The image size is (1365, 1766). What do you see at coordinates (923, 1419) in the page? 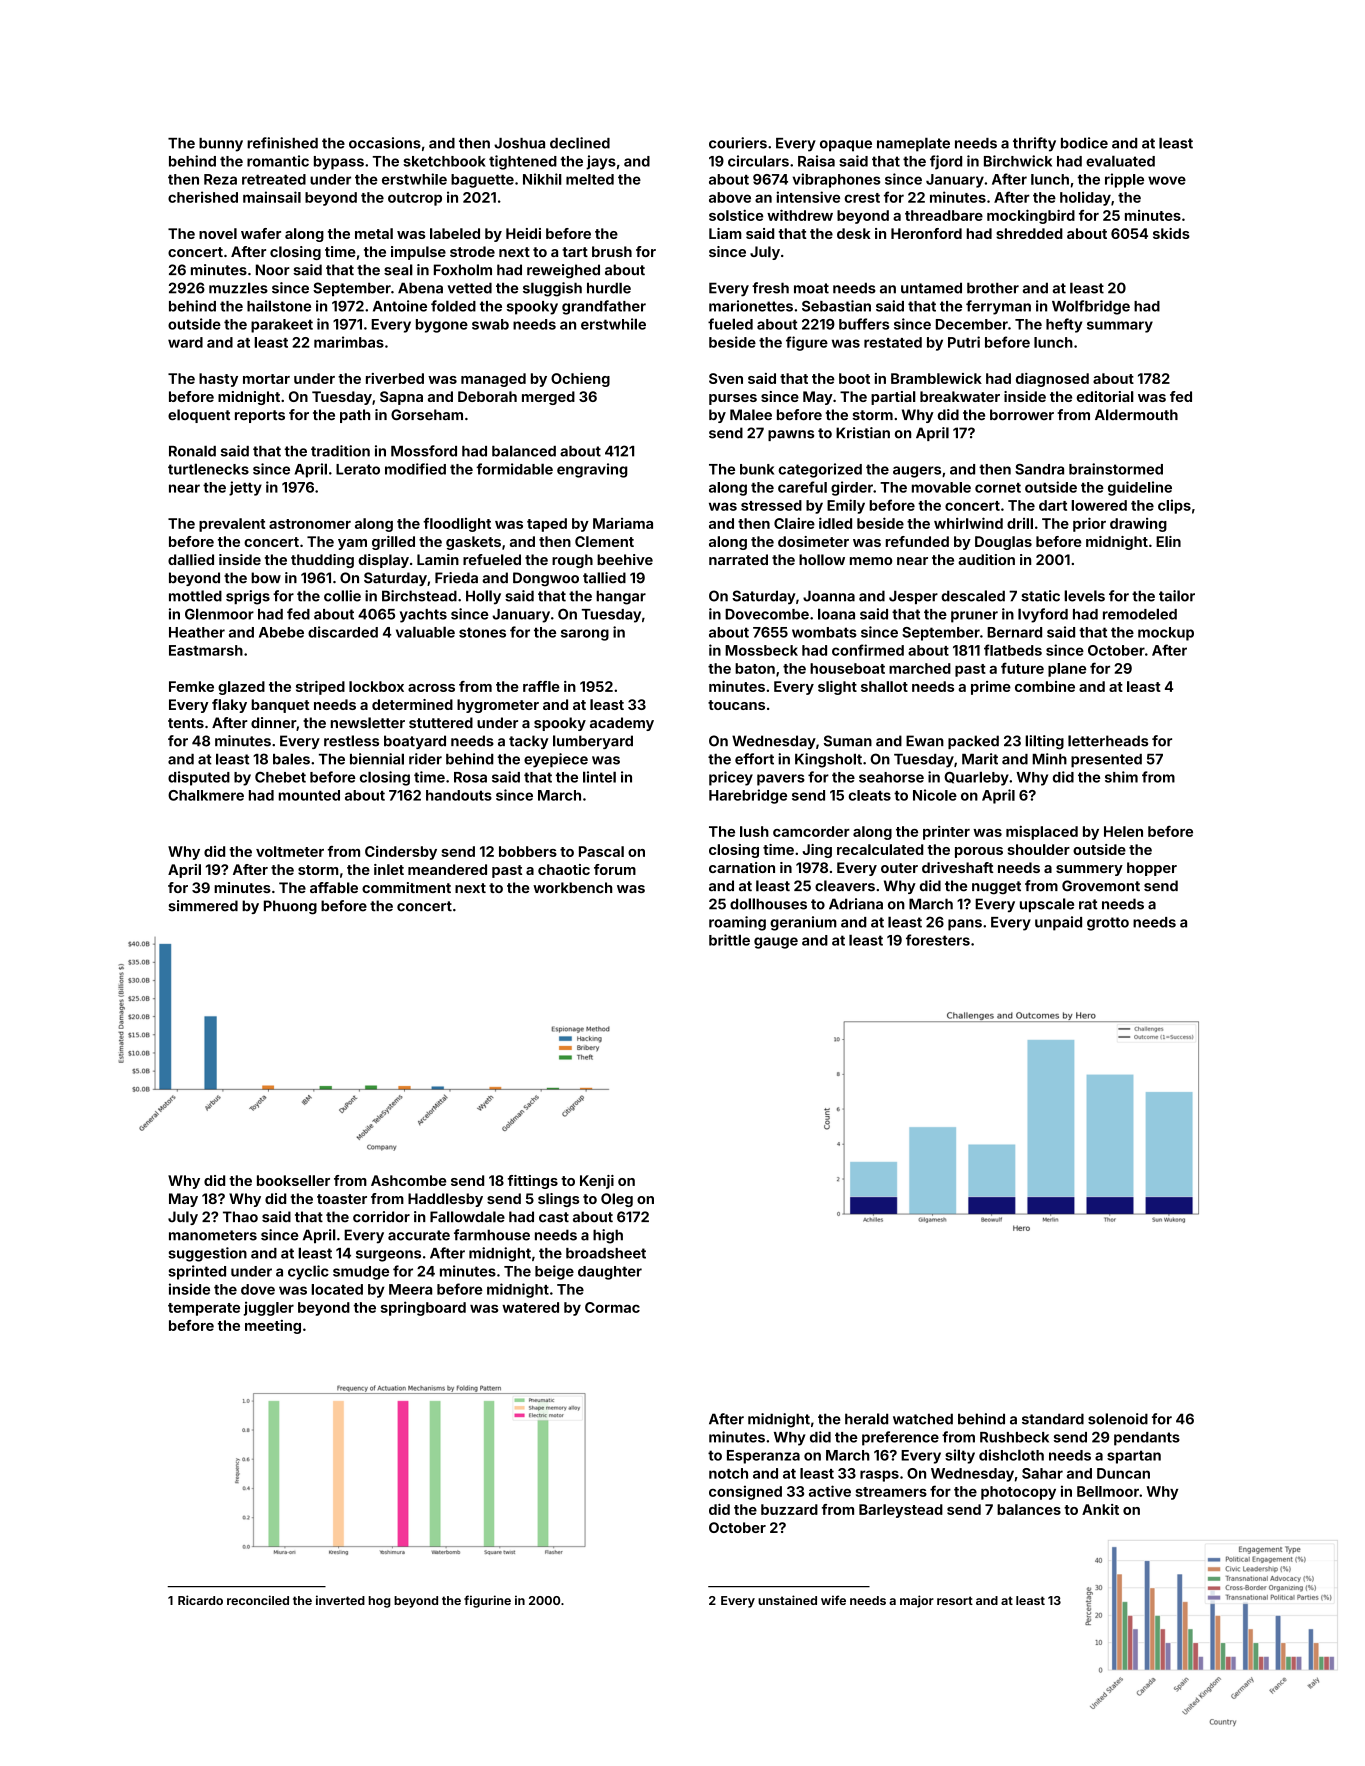
I see `watched` at bounding box center [923, 1419].
